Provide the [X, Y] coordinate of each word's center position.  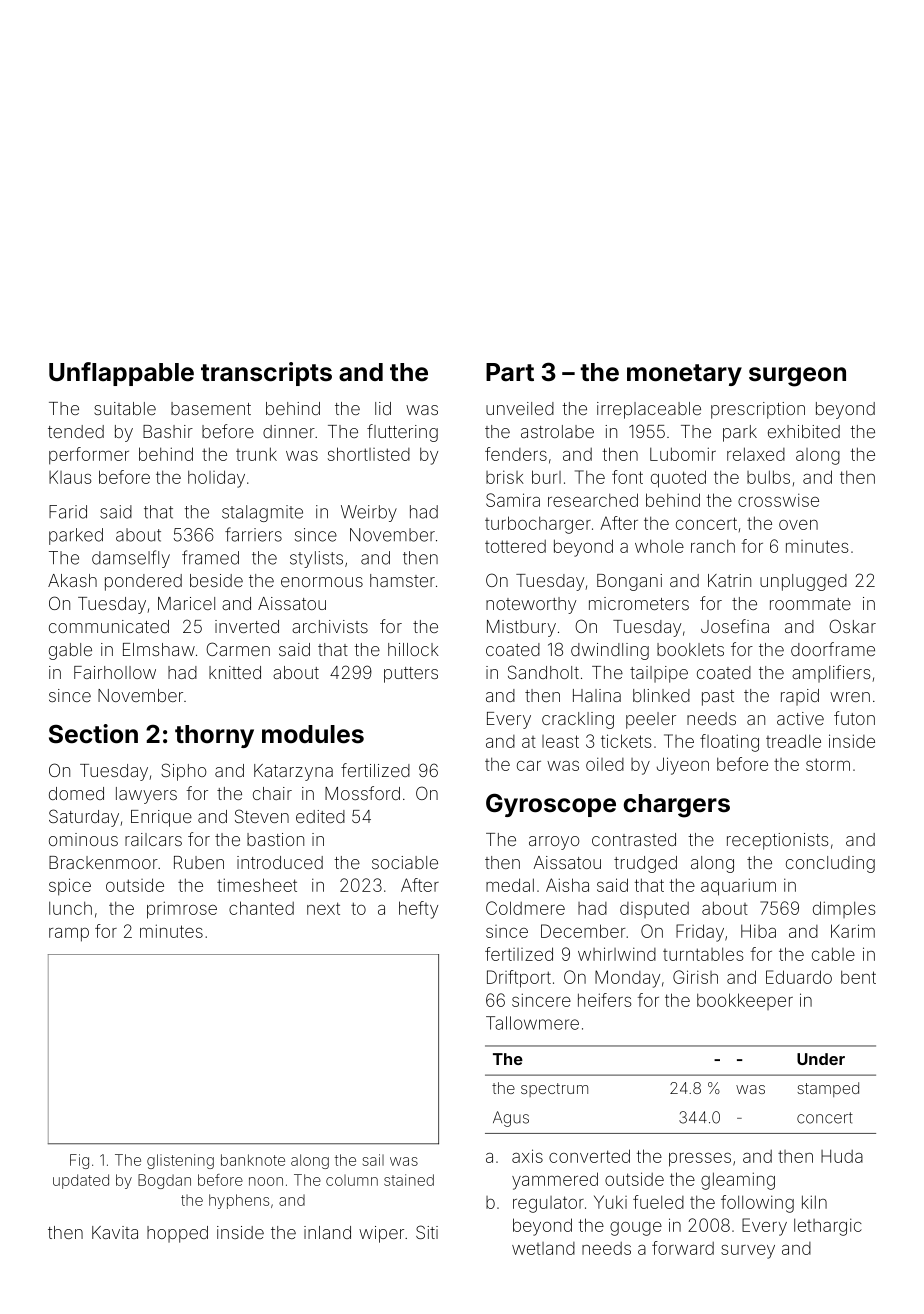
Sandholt [543, 672]
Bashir [168, 431]
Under [821, 1059]
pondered [143, 582]
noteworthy [531, 605]
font [627, 477]
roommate [810, 604]
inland [327, 1232]
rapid [800, 697]
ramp [69, 935]
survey [748, 1252]
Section [93, 734]
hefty [418, 910]
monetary [684, 375]
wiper [381, 1234]
